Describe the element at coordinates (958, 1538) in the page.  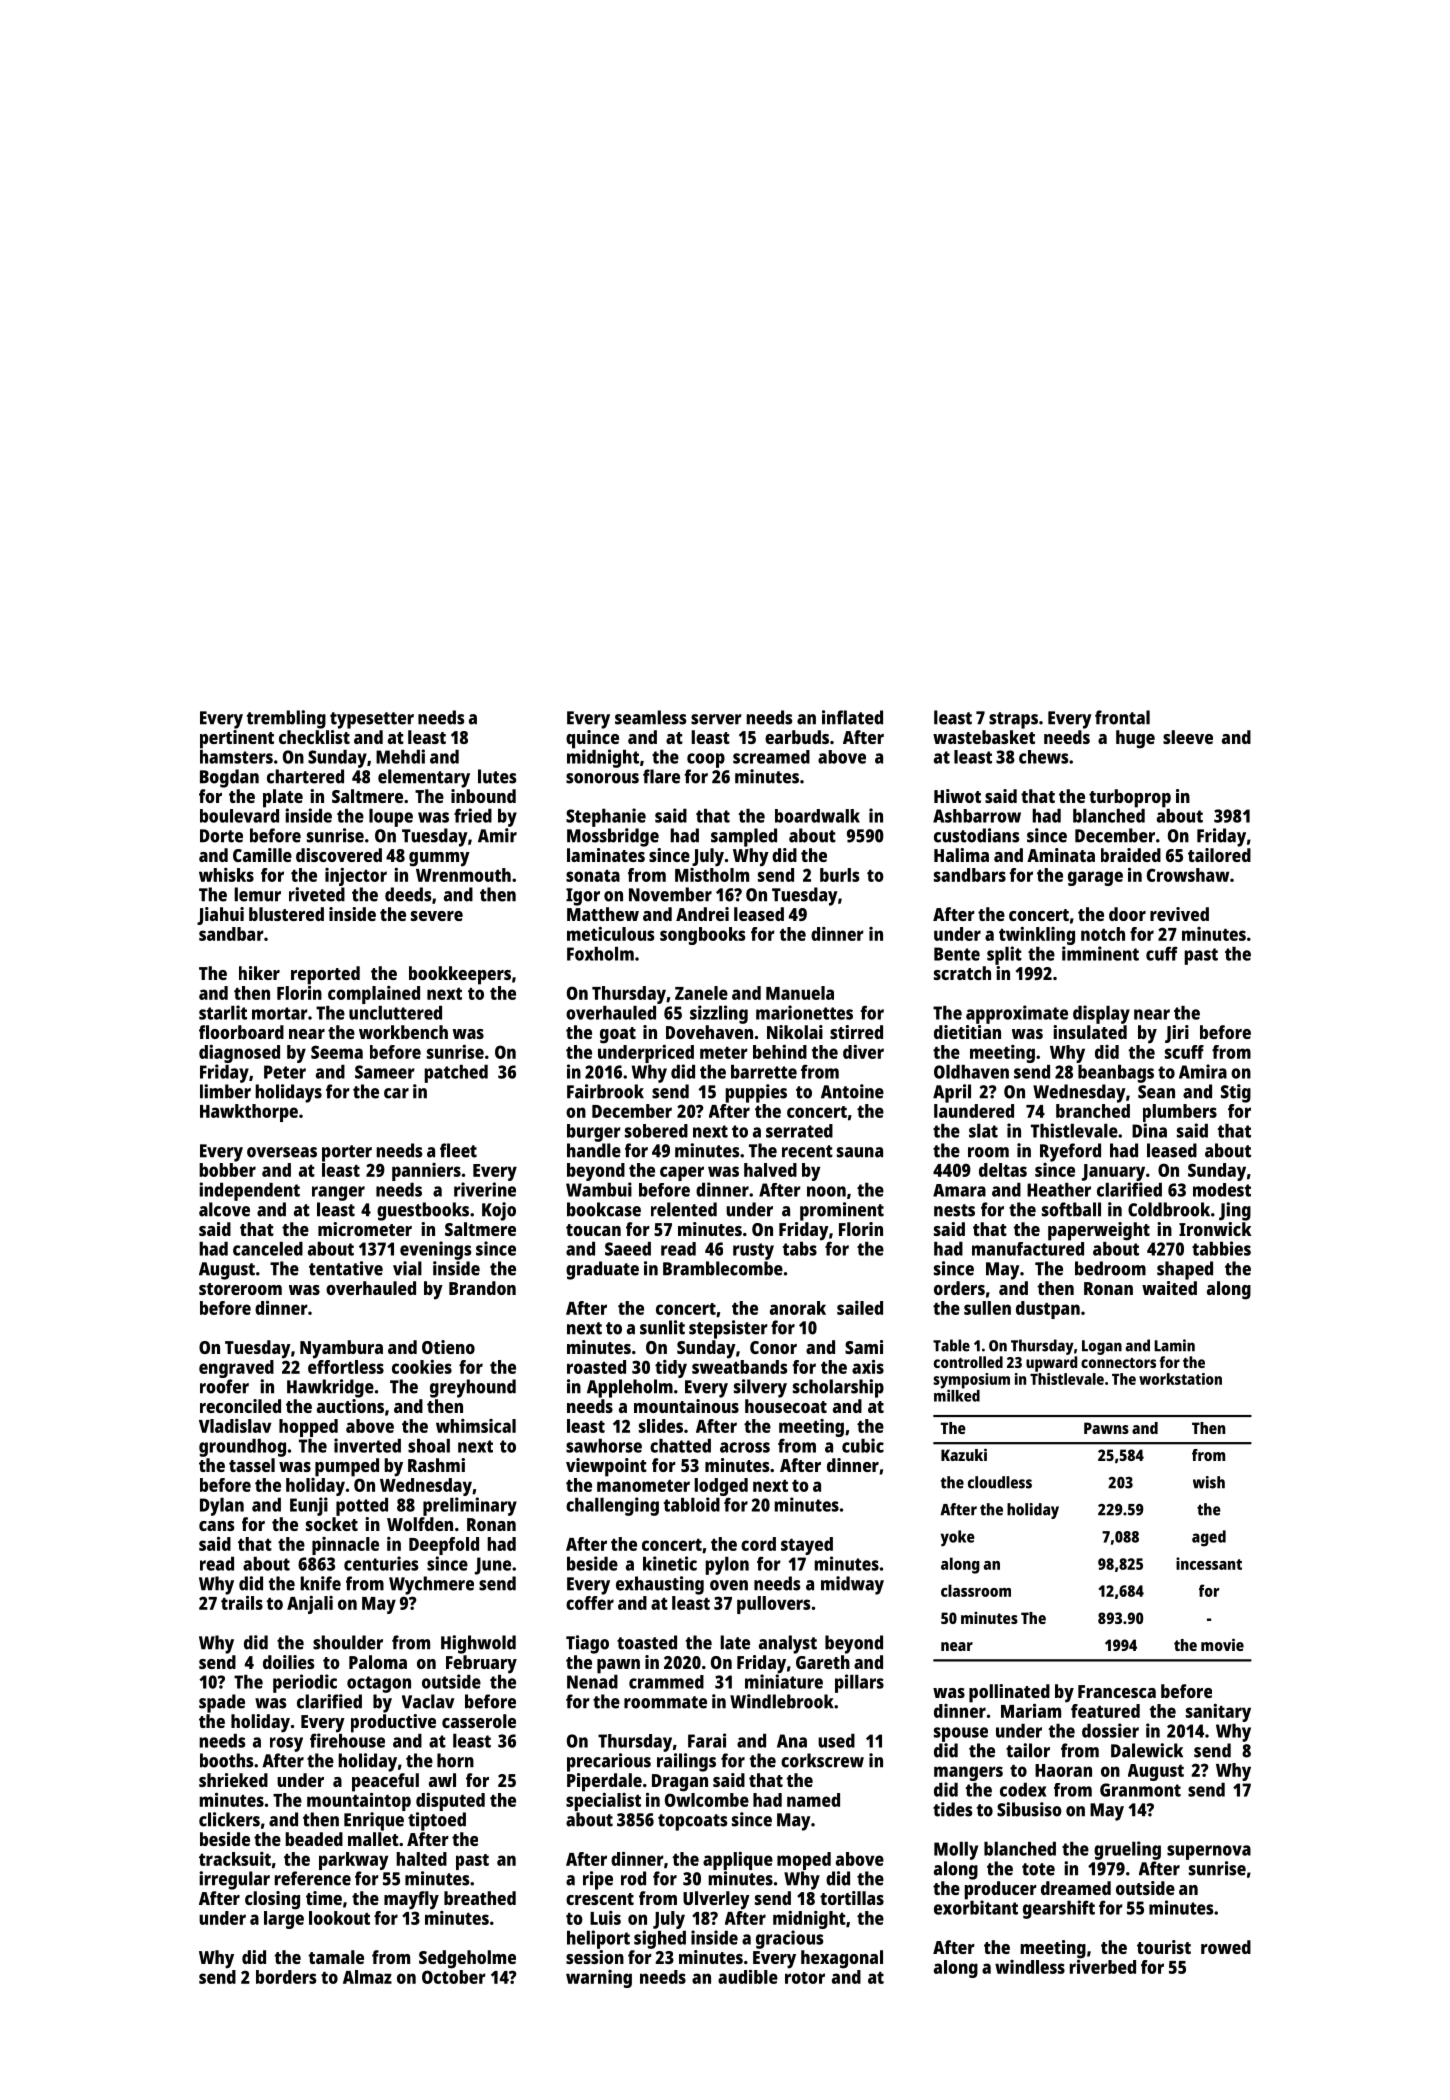
I see `yoke` at that location.
